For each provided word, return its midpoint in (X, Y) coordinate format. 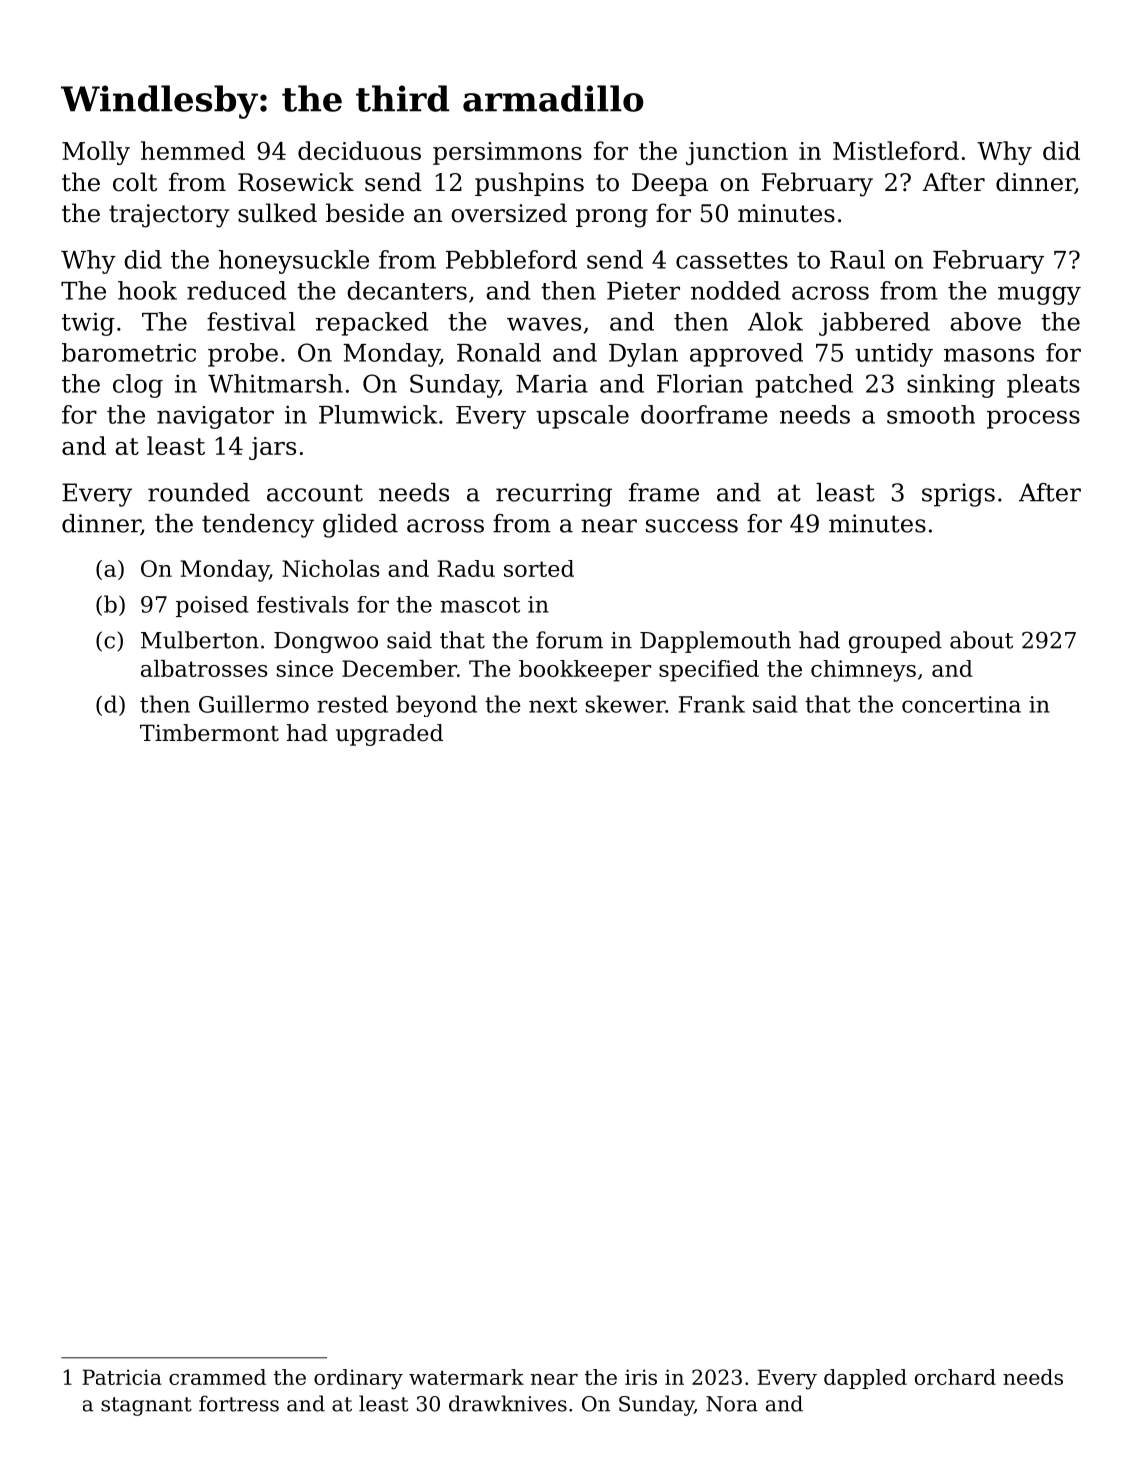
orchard (955, 1377)
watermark (466, 1377)
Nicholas (331, 568)
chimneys (863, 671)
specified (709, 671)
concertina (961, 704)
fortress (239, 1403)
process (1033, 419)
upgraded (389, 735)
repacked (372, 324)
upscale (582, 417)
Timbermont (209, 733)
